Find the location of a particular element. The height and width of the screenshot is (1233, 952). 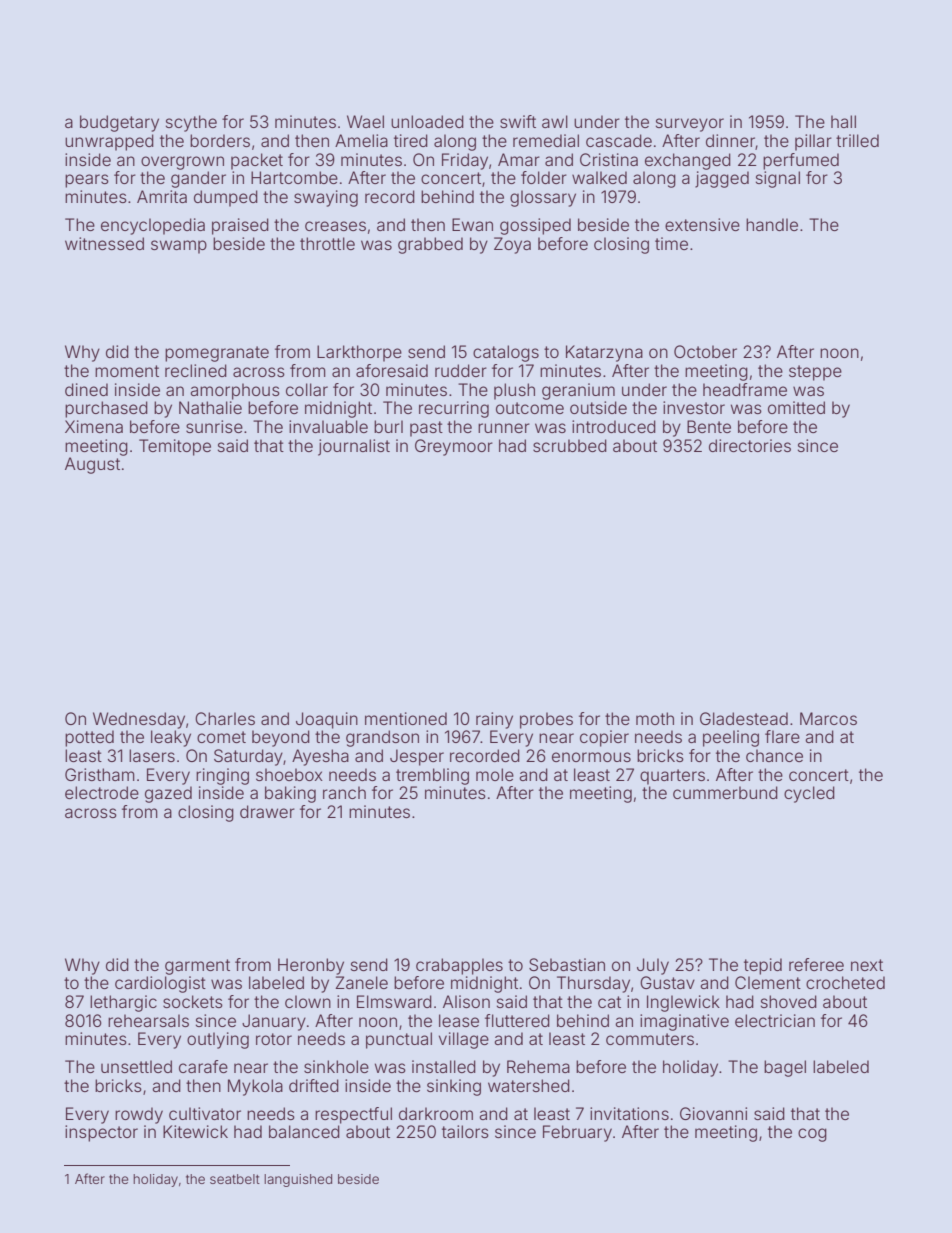

Elmsward is located at coordinates (394, 1001).
